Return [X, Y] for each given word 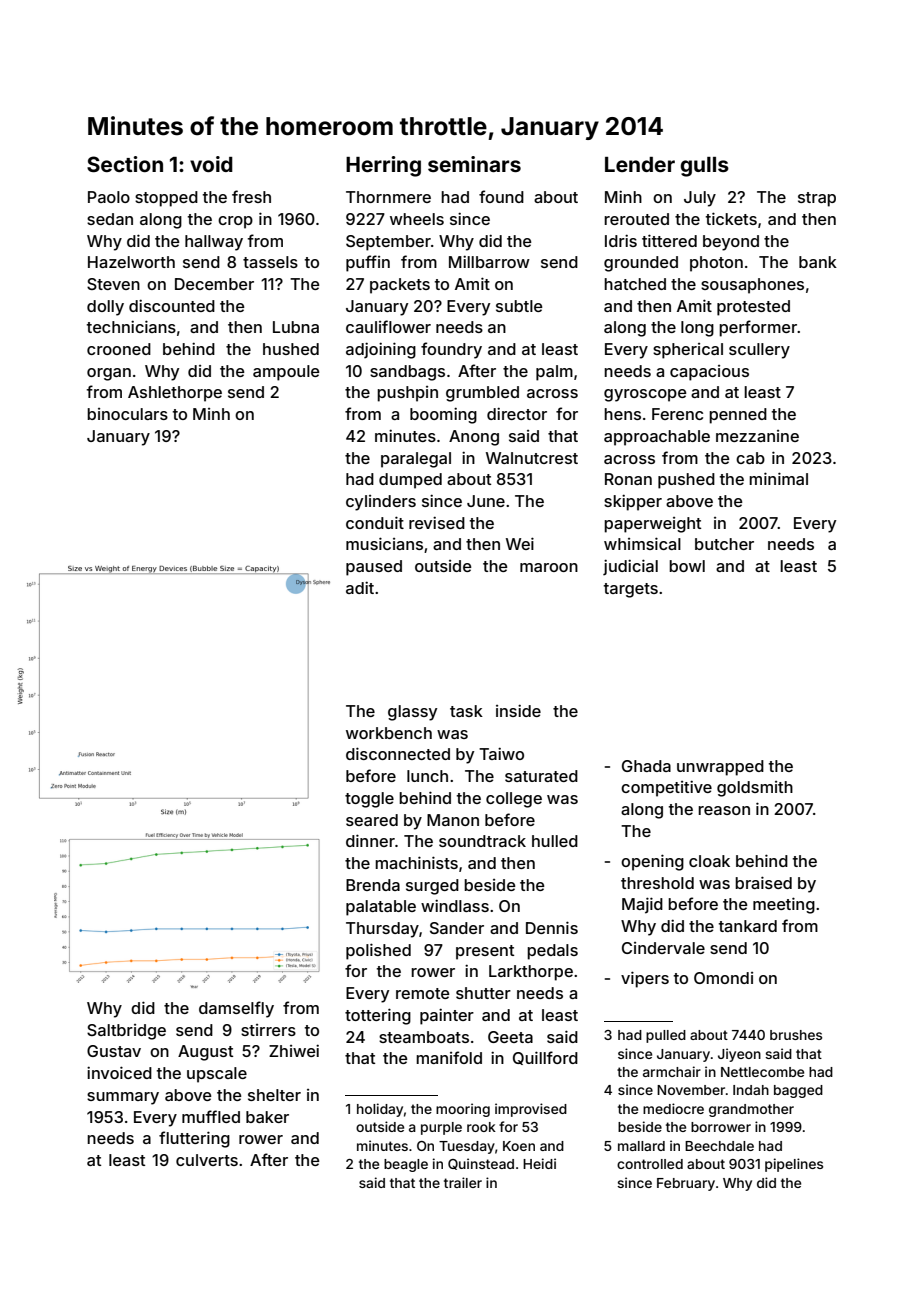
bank [818, 262]
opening [652, 862]
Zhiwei [294, 1050]
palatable [381, 908]
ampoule [286, 373]
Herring [383, 166]
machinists [416, 862]
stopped [166, 199]
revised [437, 522]
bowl [687, 566]
